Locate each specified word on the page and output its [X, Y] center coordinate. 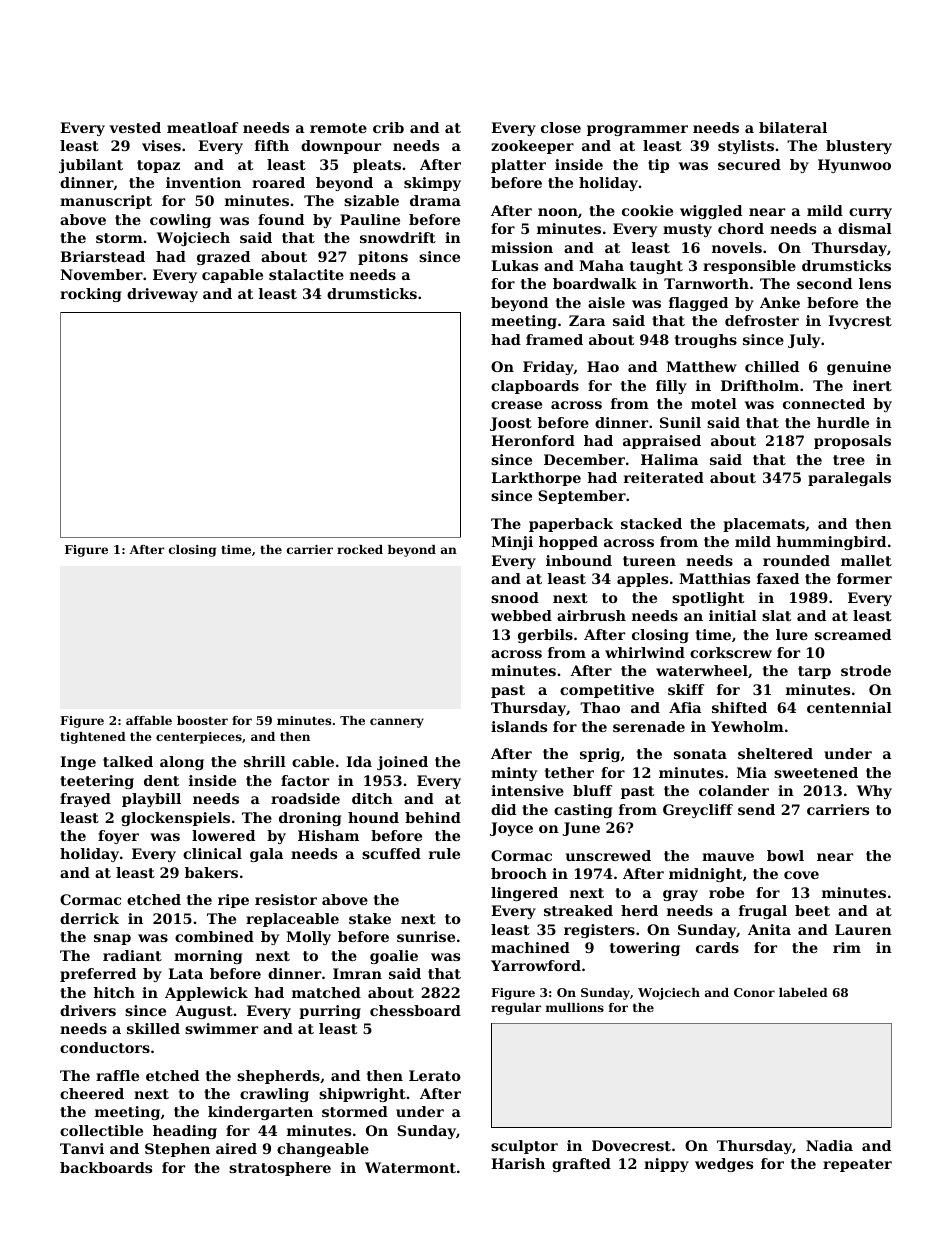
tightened [93, 738]
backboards [106, 1167]
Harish [518, 1163]
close [561, 127]
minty [514, 774]
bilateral [793, 127]
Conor [754, 992]
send [756, 809]
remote [338, 128]
